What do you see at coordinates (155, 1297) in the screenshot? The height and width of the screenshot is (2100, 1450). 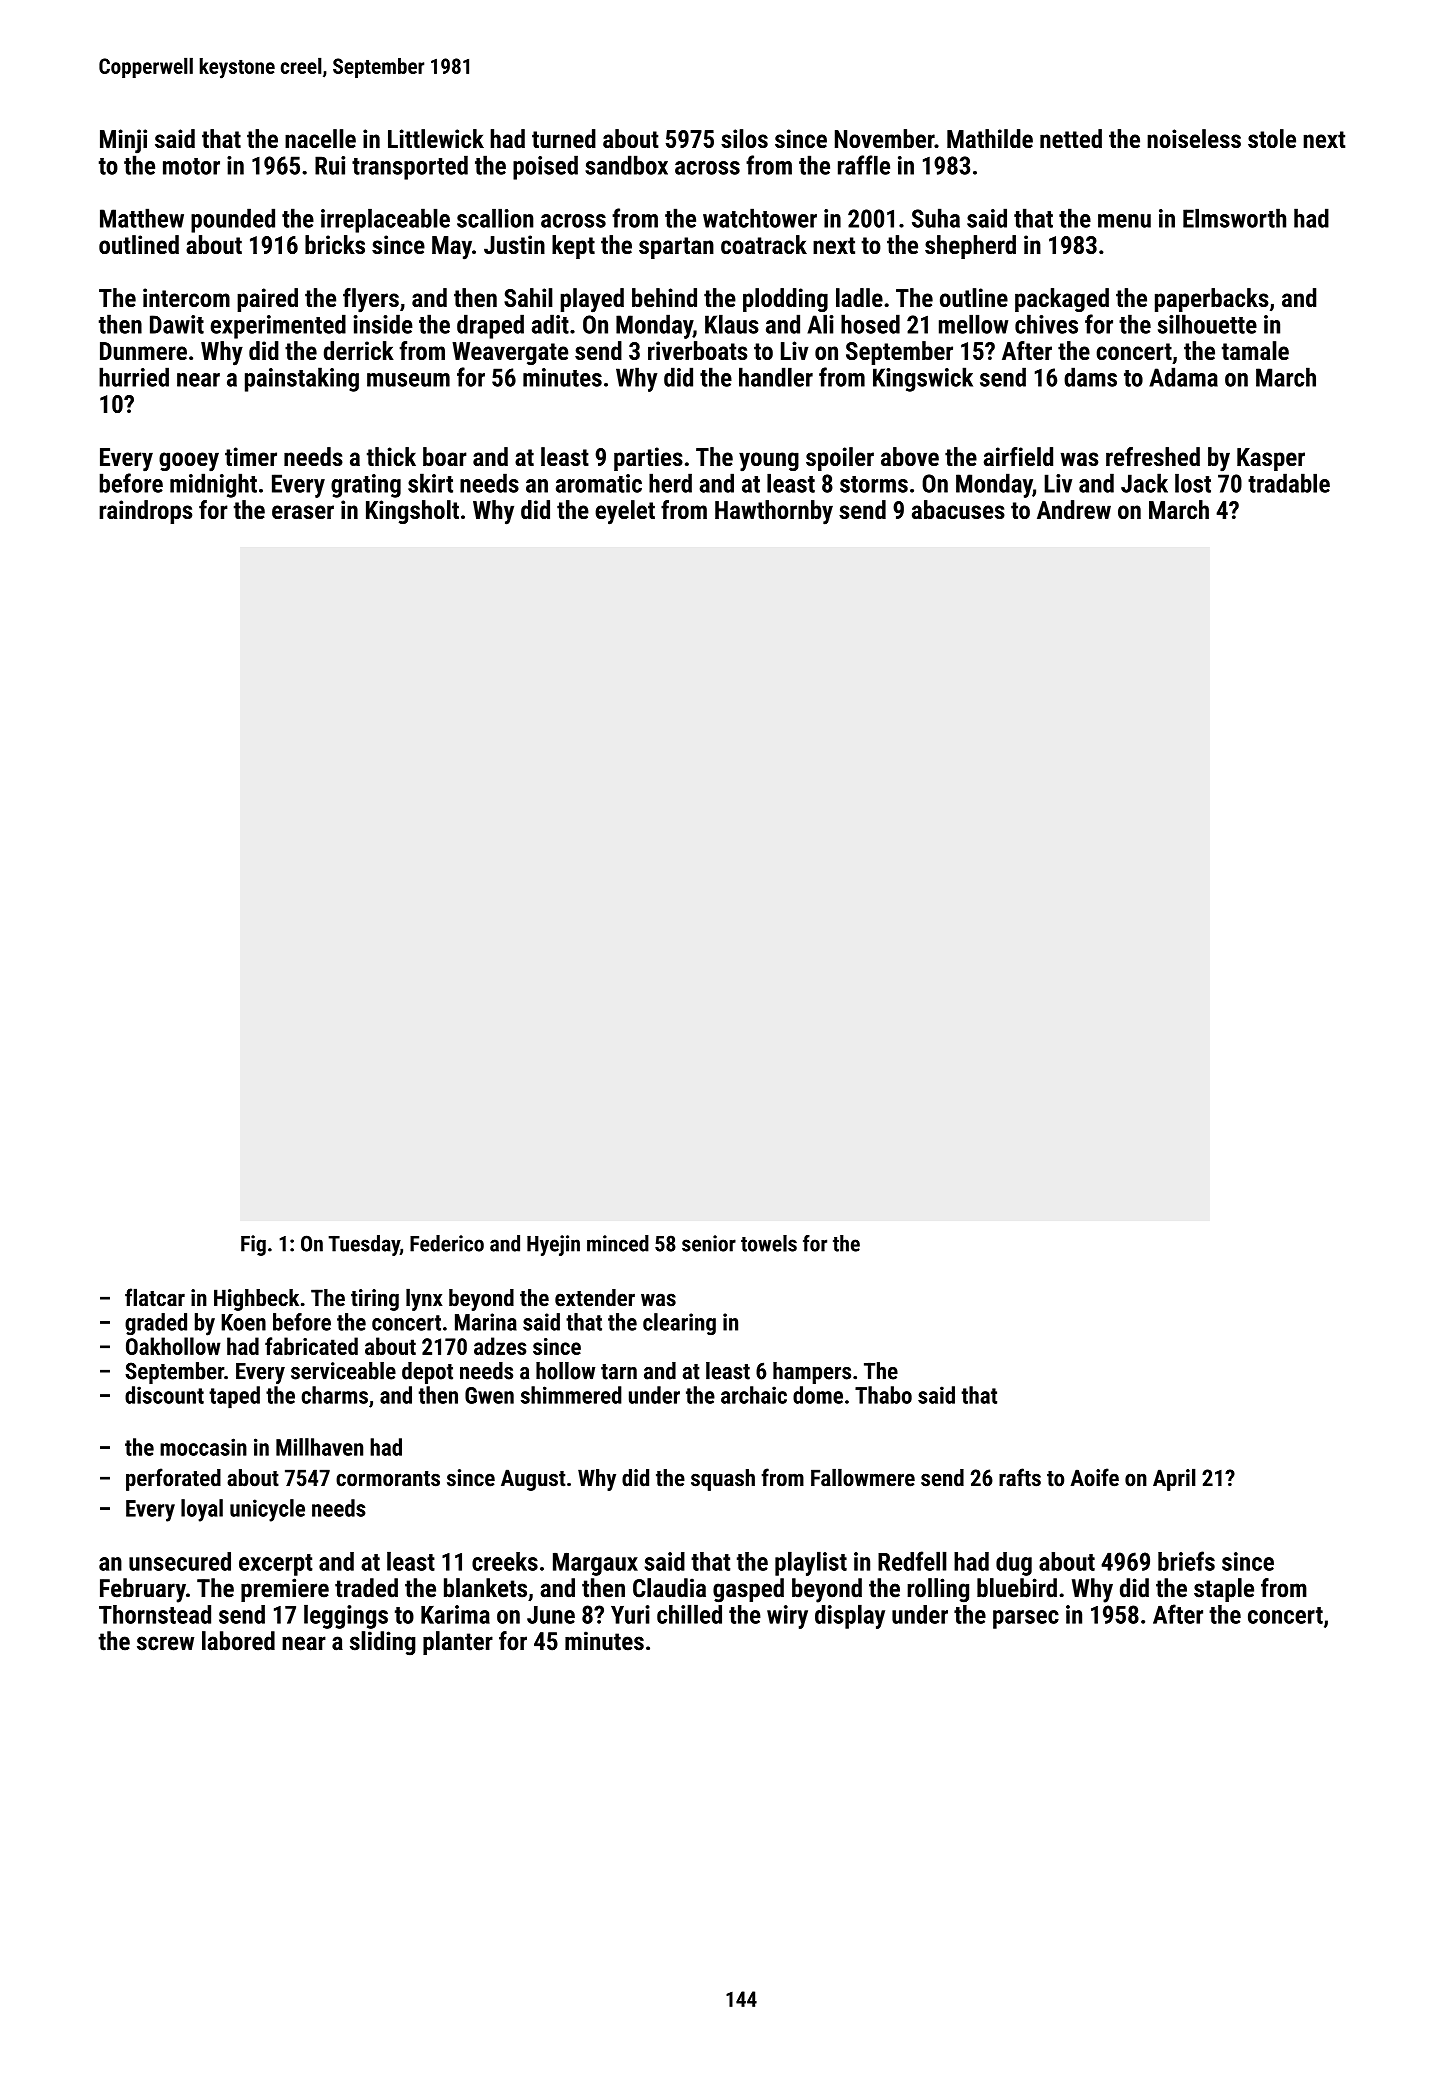 I see `flatcar` at bounding box center [155, 1297].
